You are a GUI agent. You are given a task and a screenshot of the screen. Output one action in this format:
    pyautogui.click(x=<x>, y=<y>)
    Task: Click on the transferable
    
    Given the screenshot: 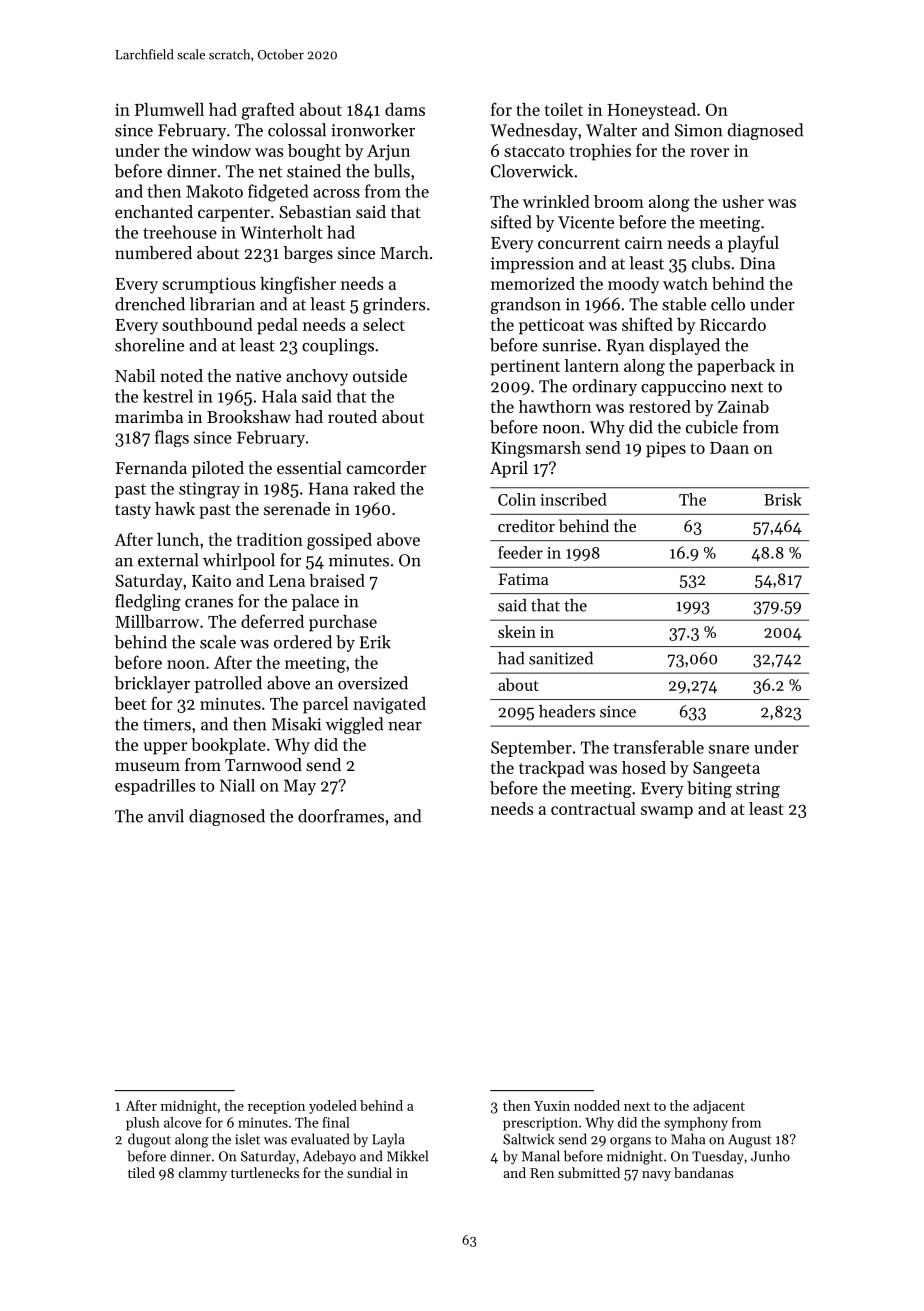 What is the action you would take?
    pyautogui.click(x=658, y=747)
